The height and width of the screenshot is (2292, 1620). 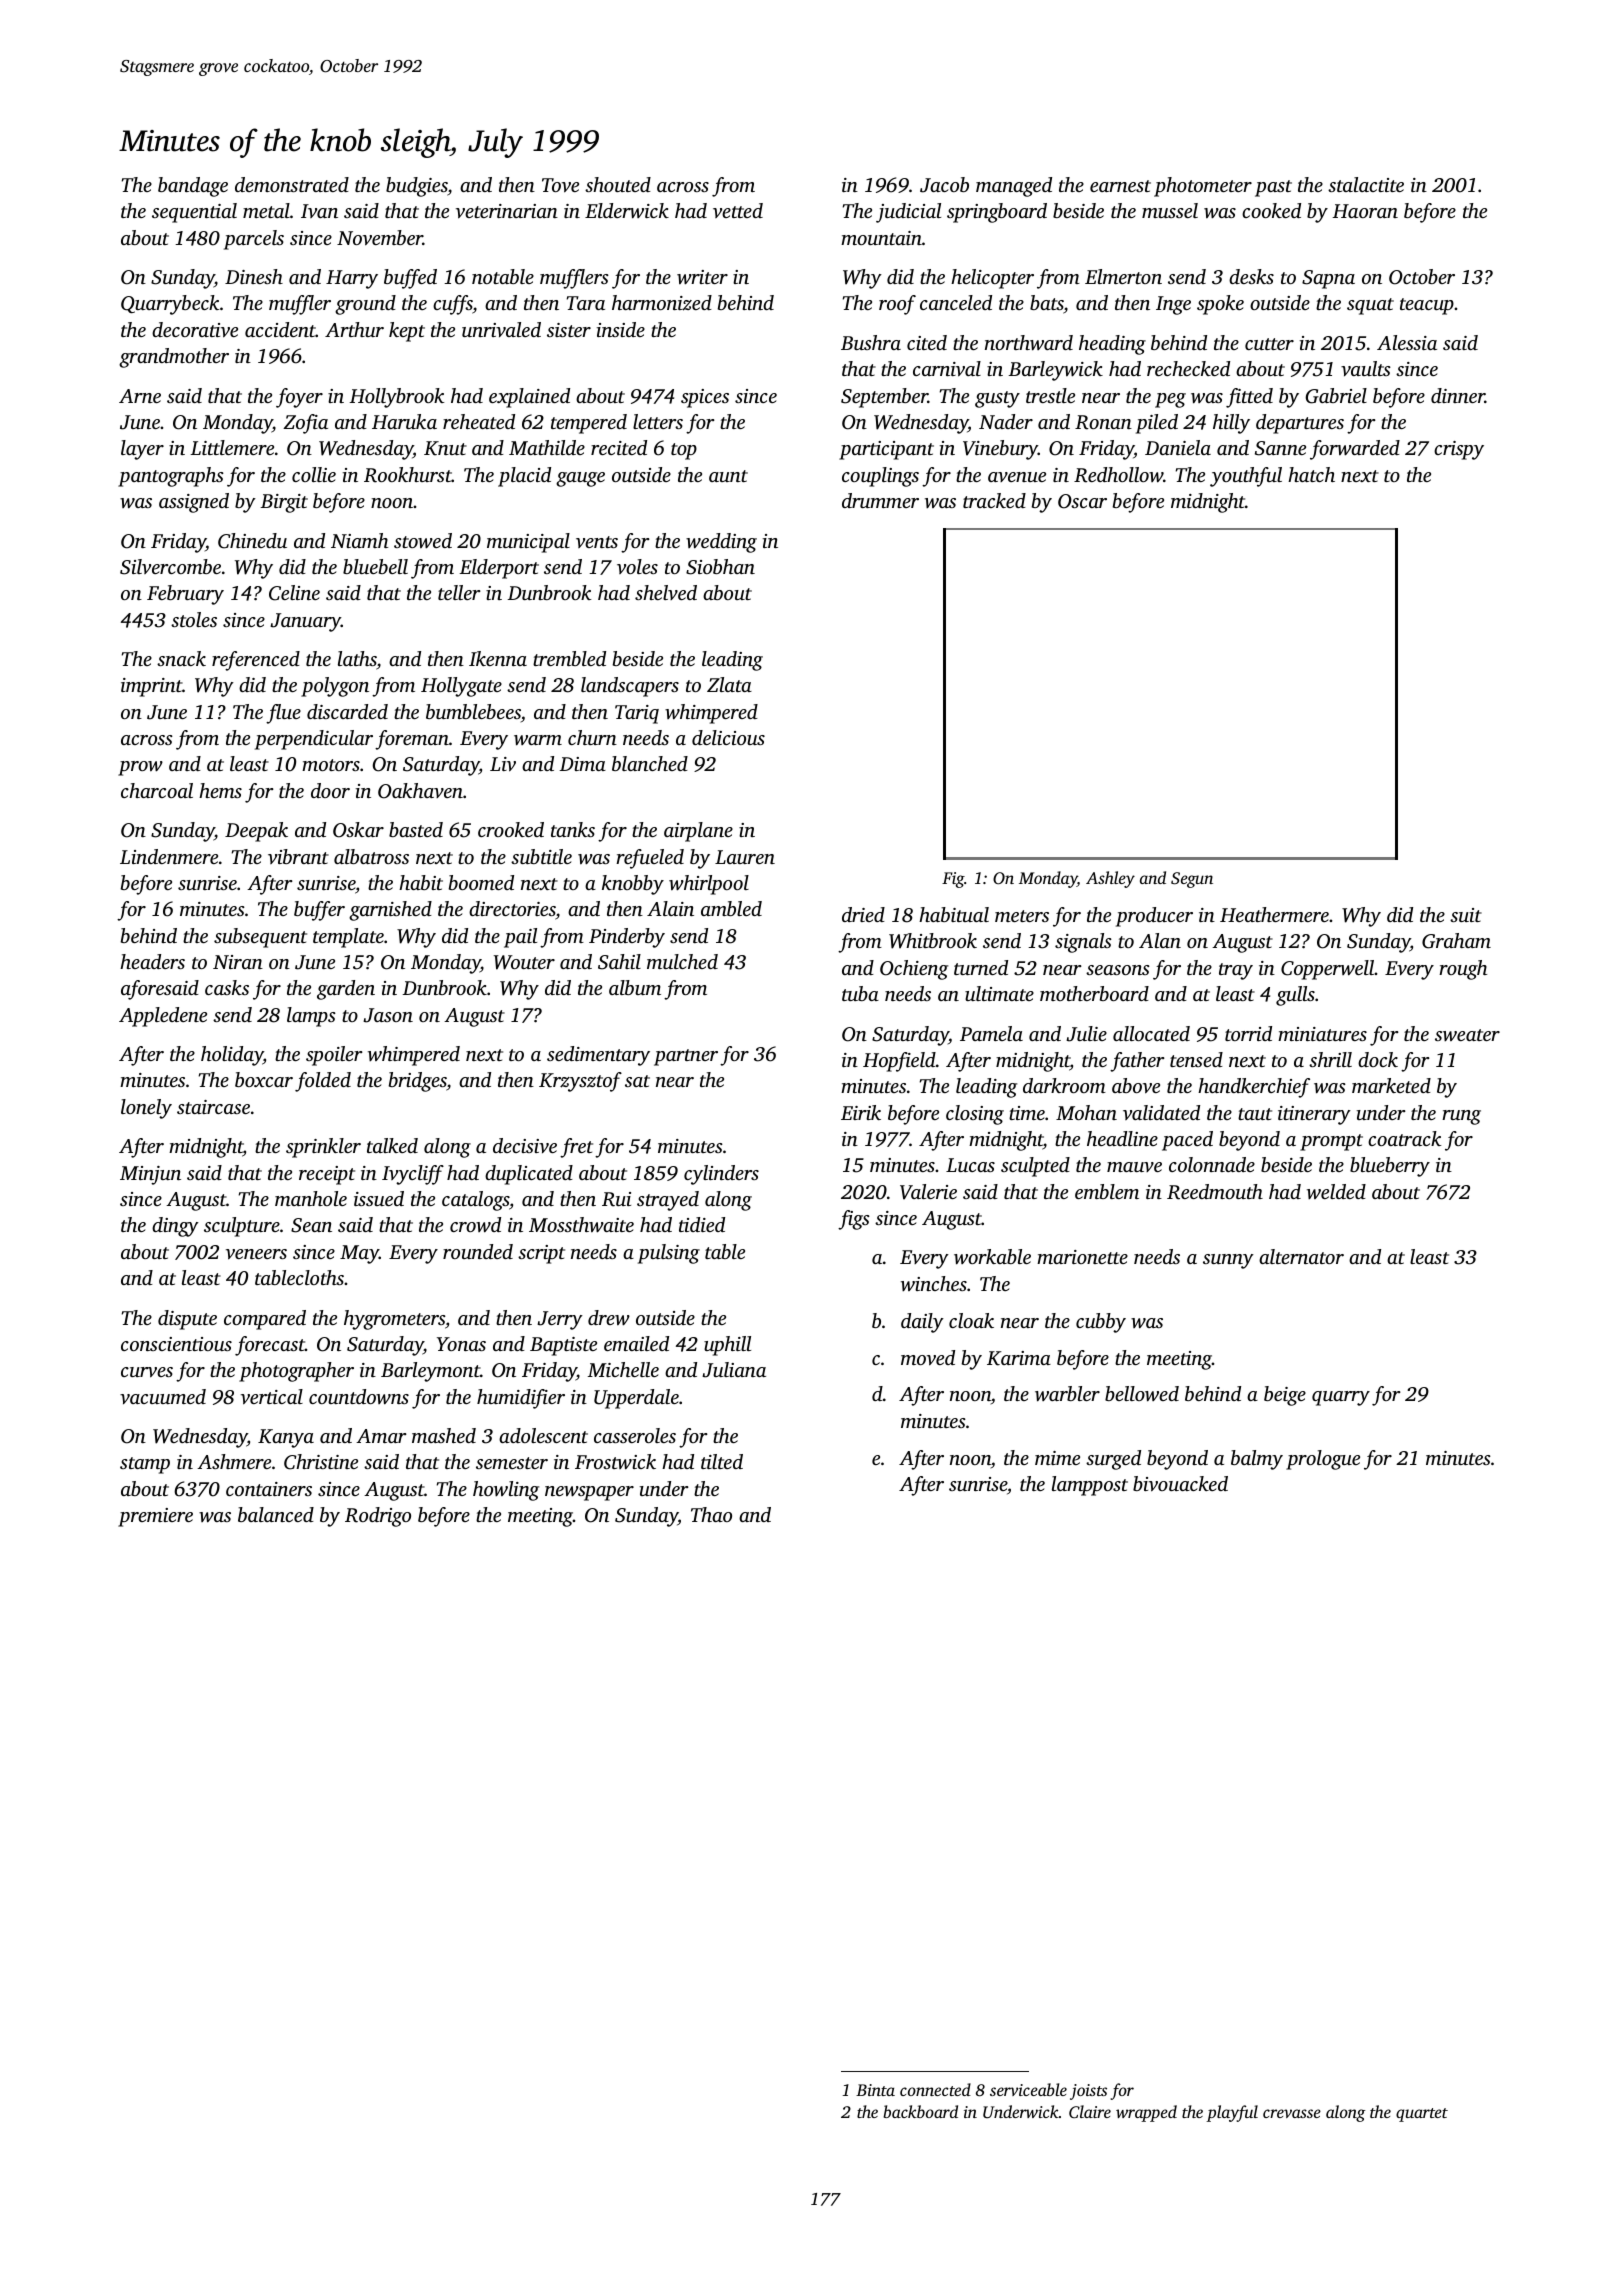 I want to click on quartet, so click(x=1422, y=2115).
